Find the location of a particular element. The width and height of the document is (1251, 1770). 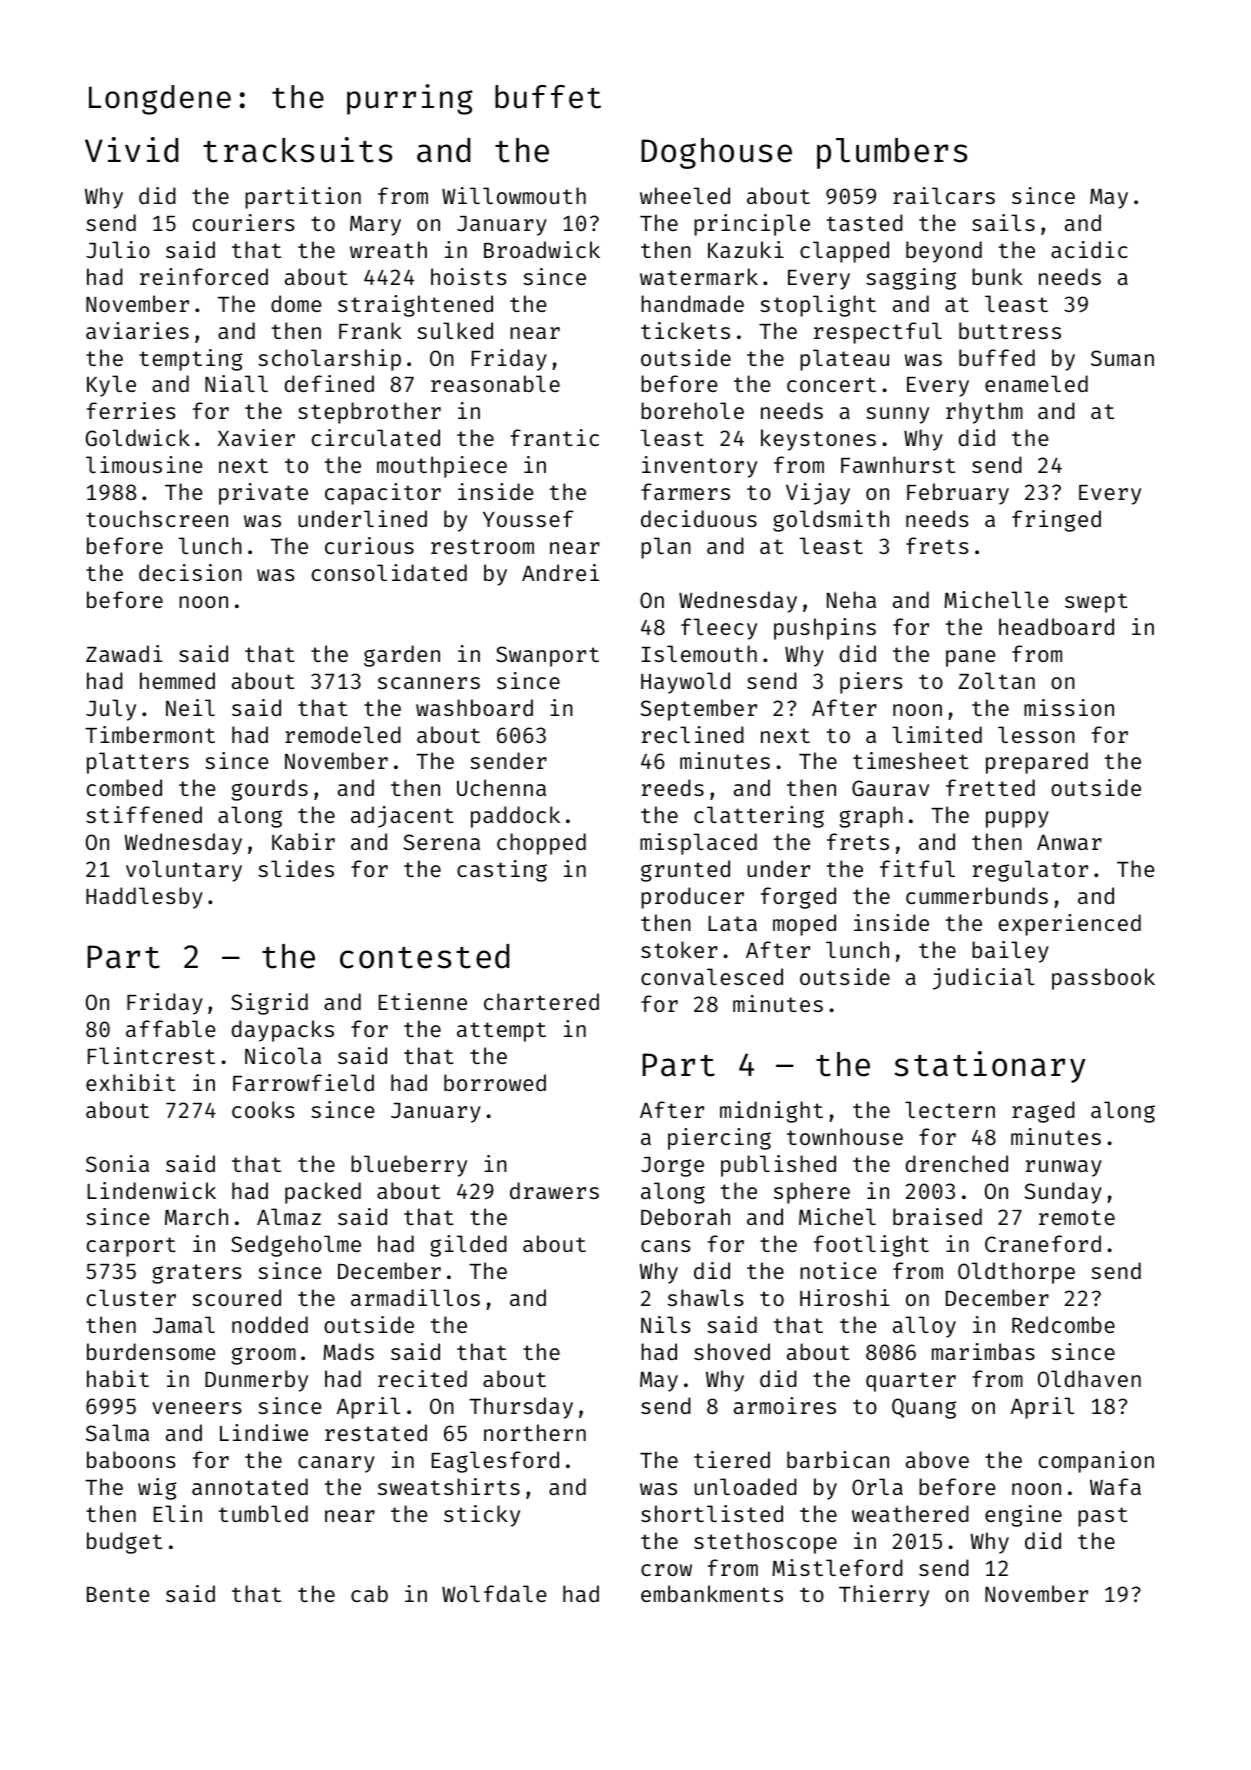

Lindenwick is located at coordinates (151, 1190).
